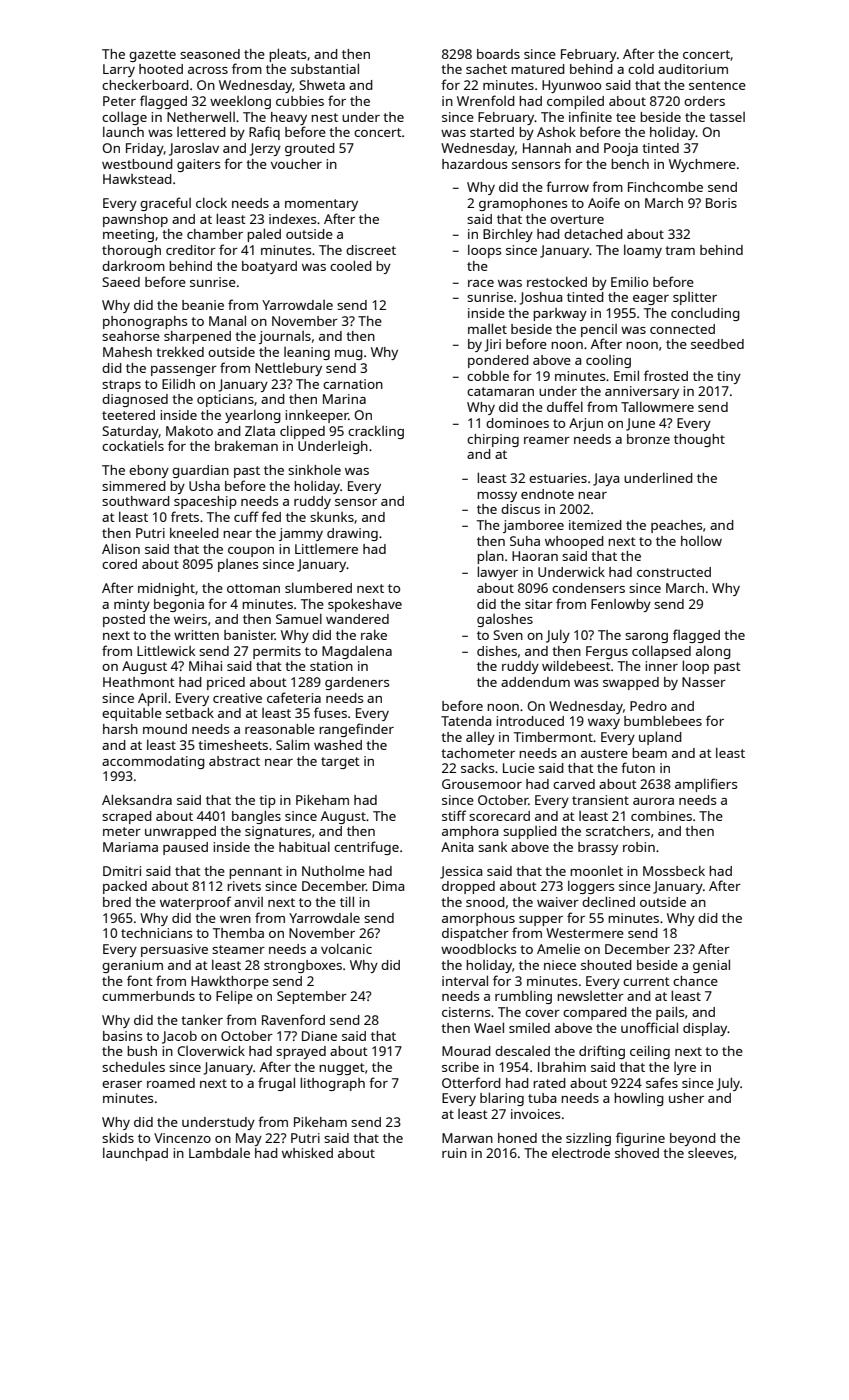 The height and width of the screenshot is (1400, 849). I want to click on skids, so click(118, 1138).
